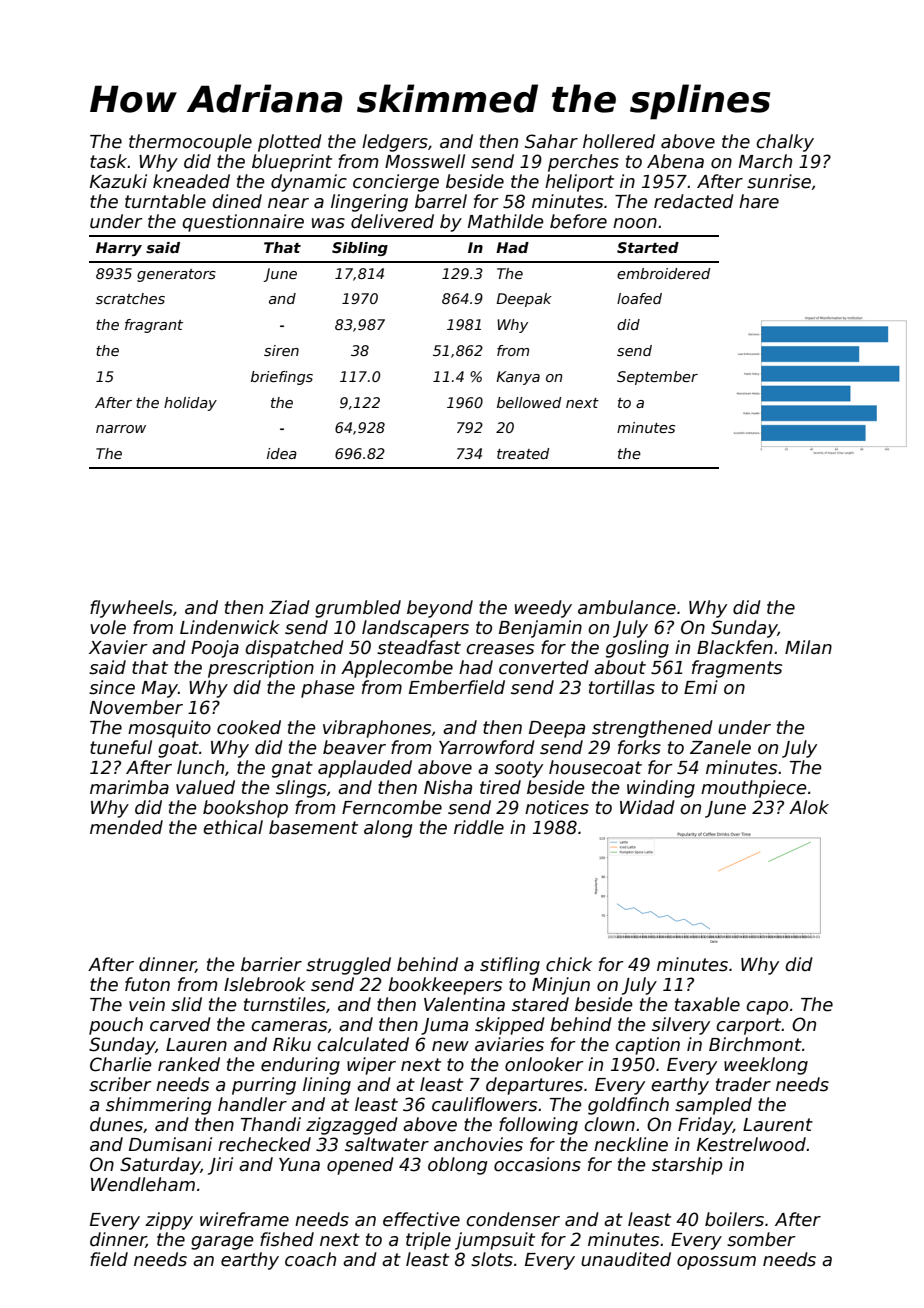 The image size is (924, 1308). What do you see at coordinates (716, 1263) in the image?
I see `opossum` at bounding box center [716, 1263].
